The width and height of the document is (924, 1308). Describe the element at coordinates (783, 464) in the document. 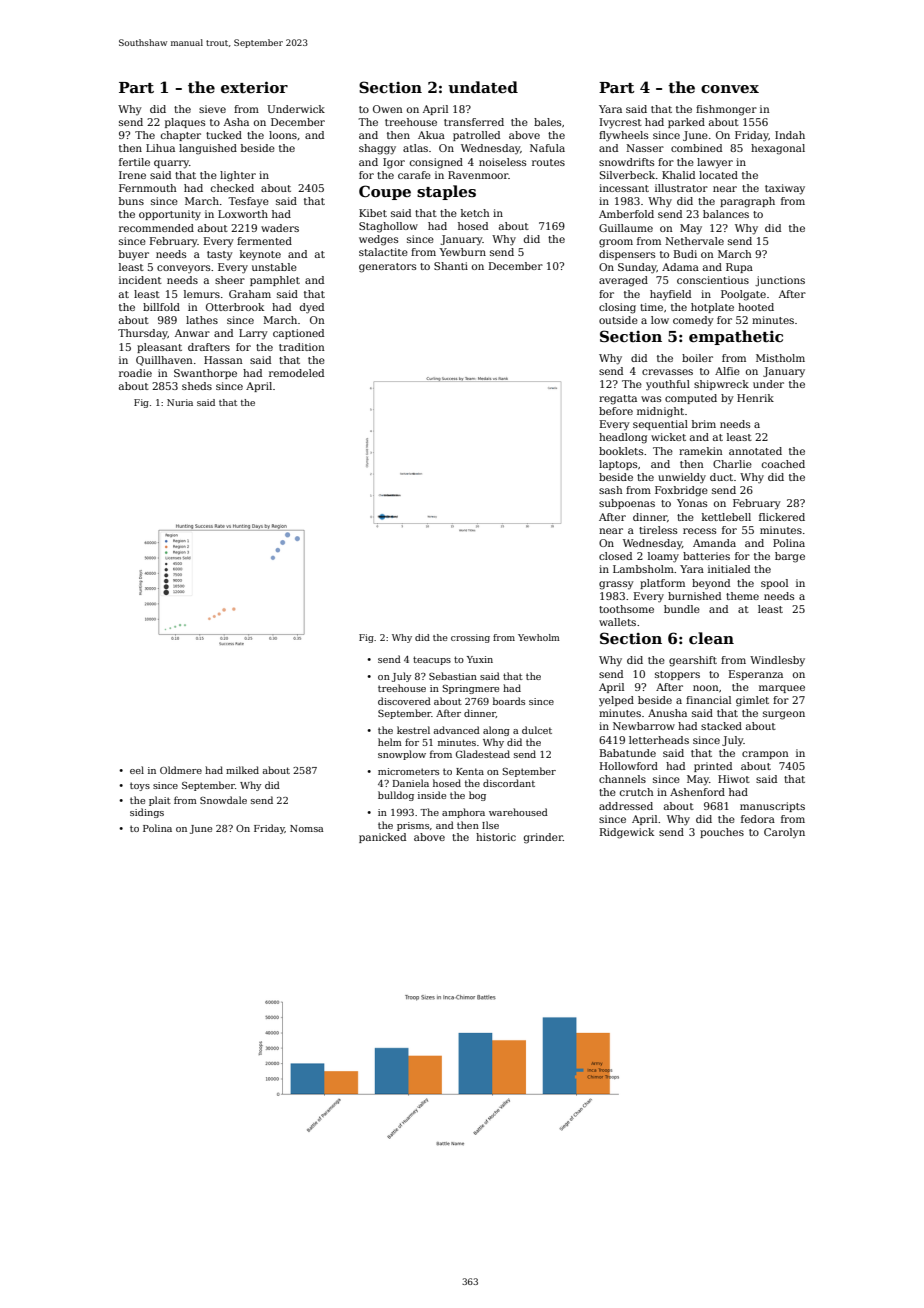

I see `coached` at that location.
